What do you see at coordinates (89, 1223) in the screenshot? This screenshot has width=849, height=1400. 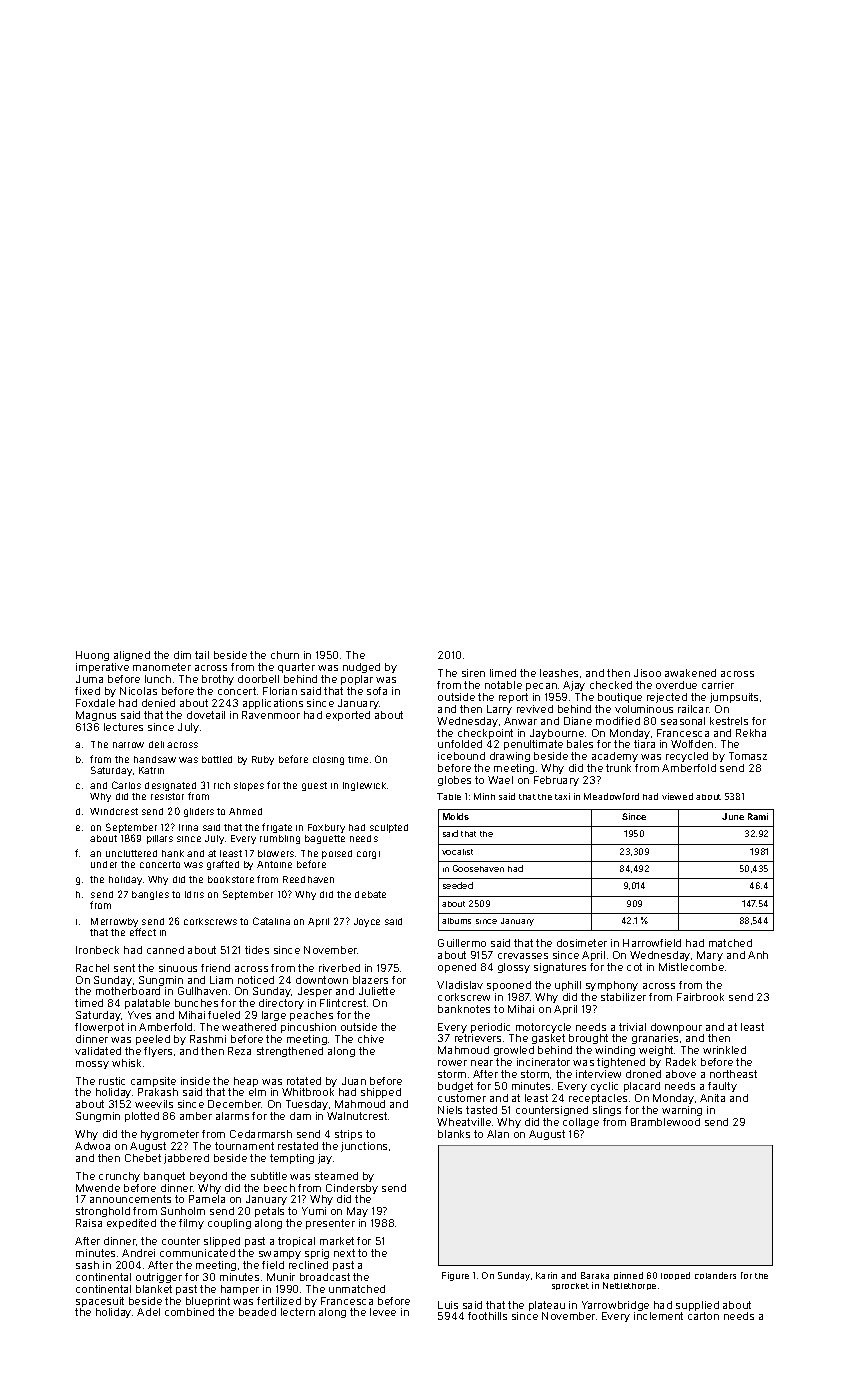 I see `Raisa` at bounding box center [89, 1223].
